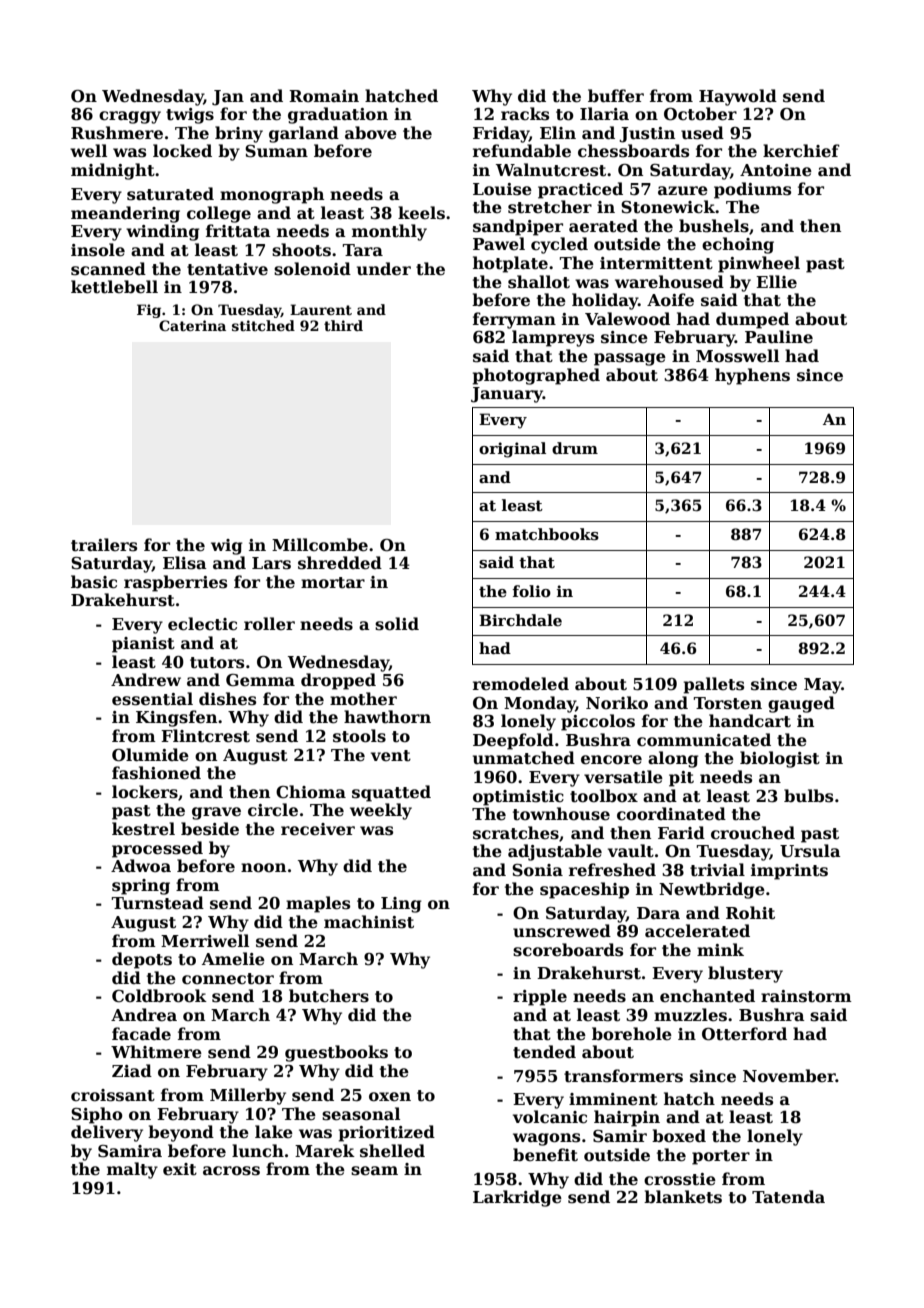 Image resolution: width=924 pixels, height=1308 pixels. Describe the element at coordinates (539, 282) in the image. I see `shallot` at that location.
